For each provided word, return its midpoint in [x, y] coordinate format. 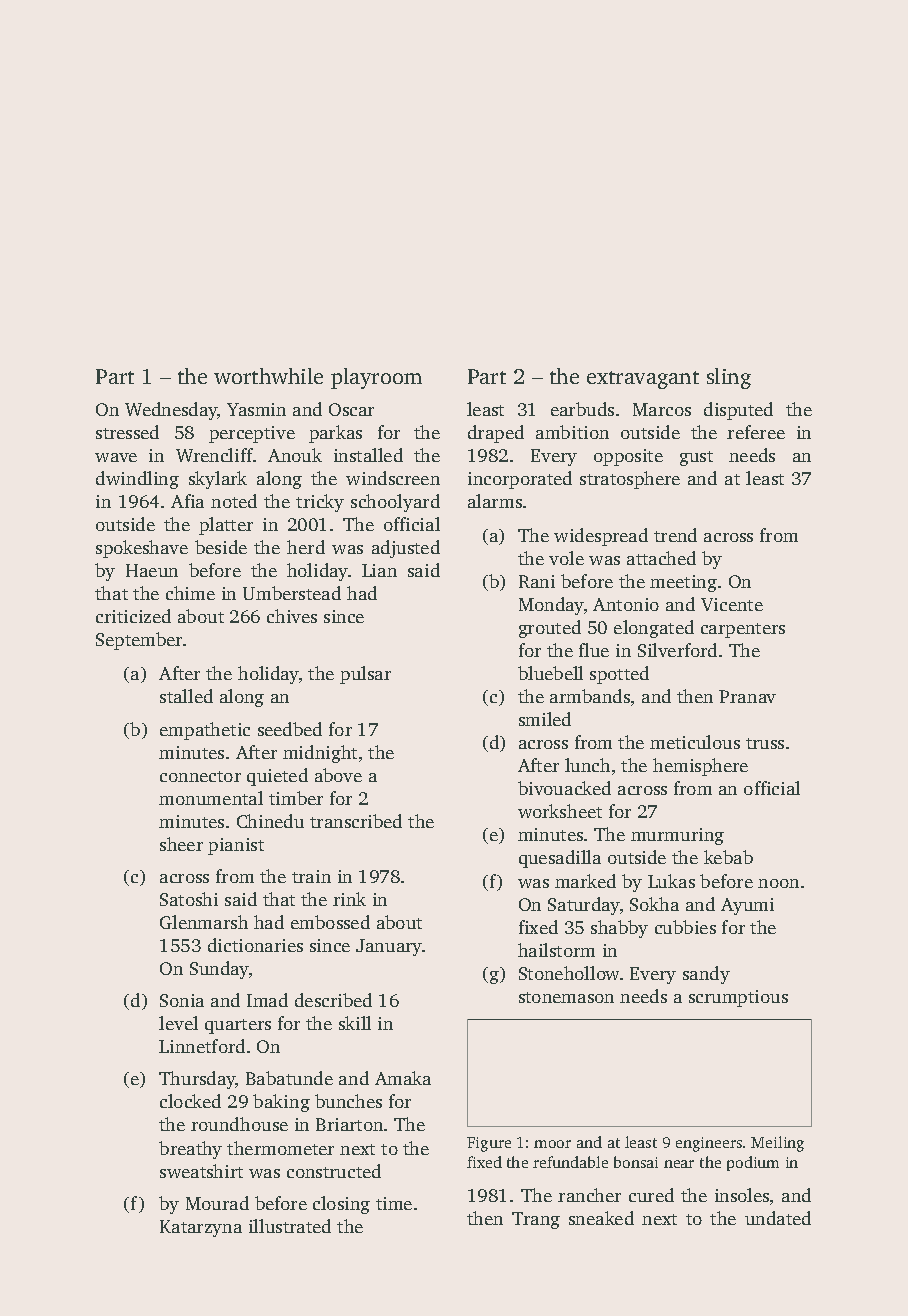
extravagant [643, 380]
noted [234, 501]
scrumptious [738, 998]
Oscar [351, 409]
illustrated [290, 1226]
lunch [587, 765]
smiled [545, 719]
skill [355, 1023]
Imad [267, 1000]
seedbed [290, 729]
